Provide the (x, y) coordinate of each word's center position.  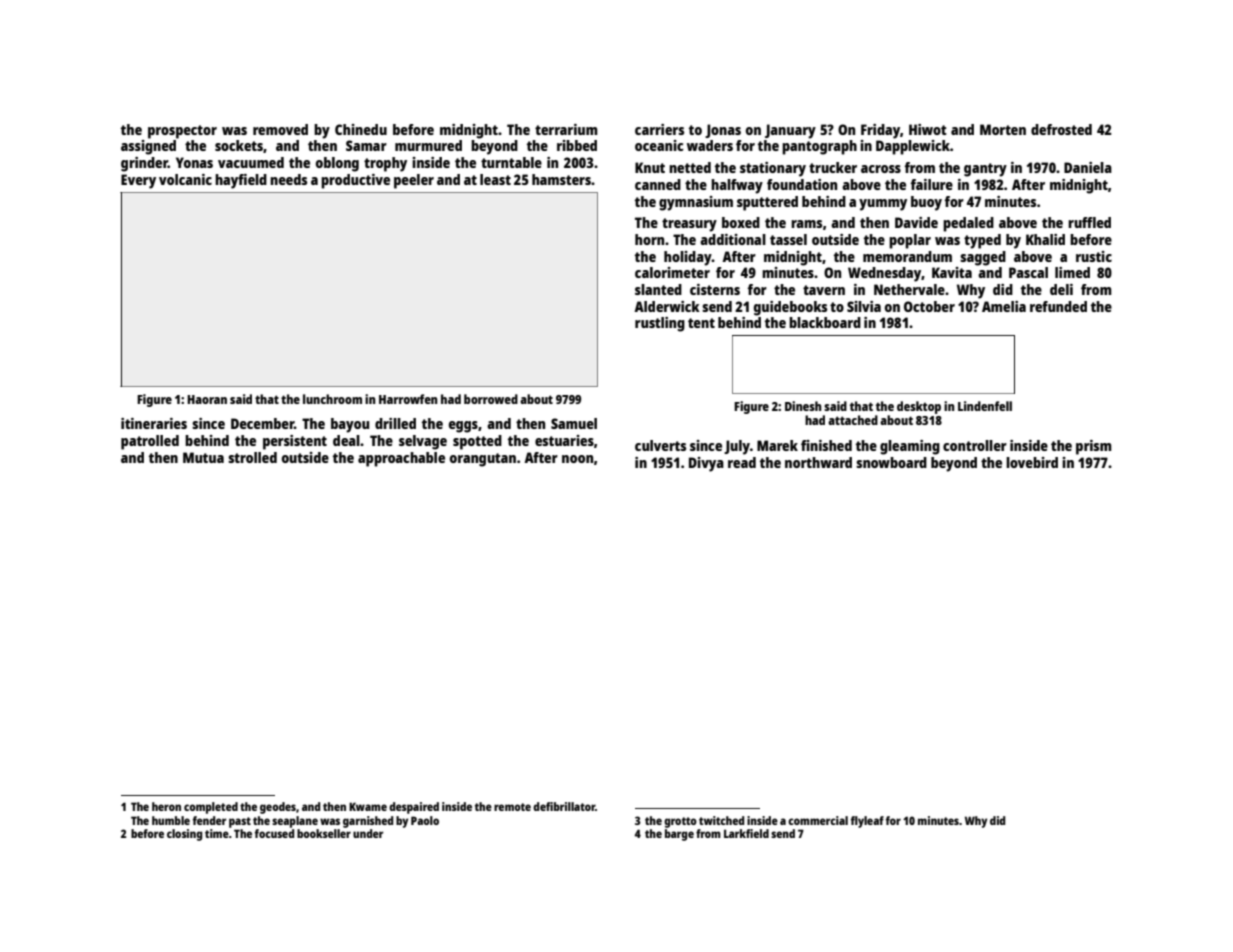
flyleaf (867, 822)
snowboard (891, 462)
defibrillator (564, 806)
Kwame (368, 806)
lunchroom (332, 399)
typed (982, 241)
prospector (182, 132)
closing (184, 835)
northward (818, 462)
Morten (1003, 129)
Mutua (203, 457)
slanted (658, 289)
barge (679, 835)
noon (577, 459)
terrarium (566, 129)
